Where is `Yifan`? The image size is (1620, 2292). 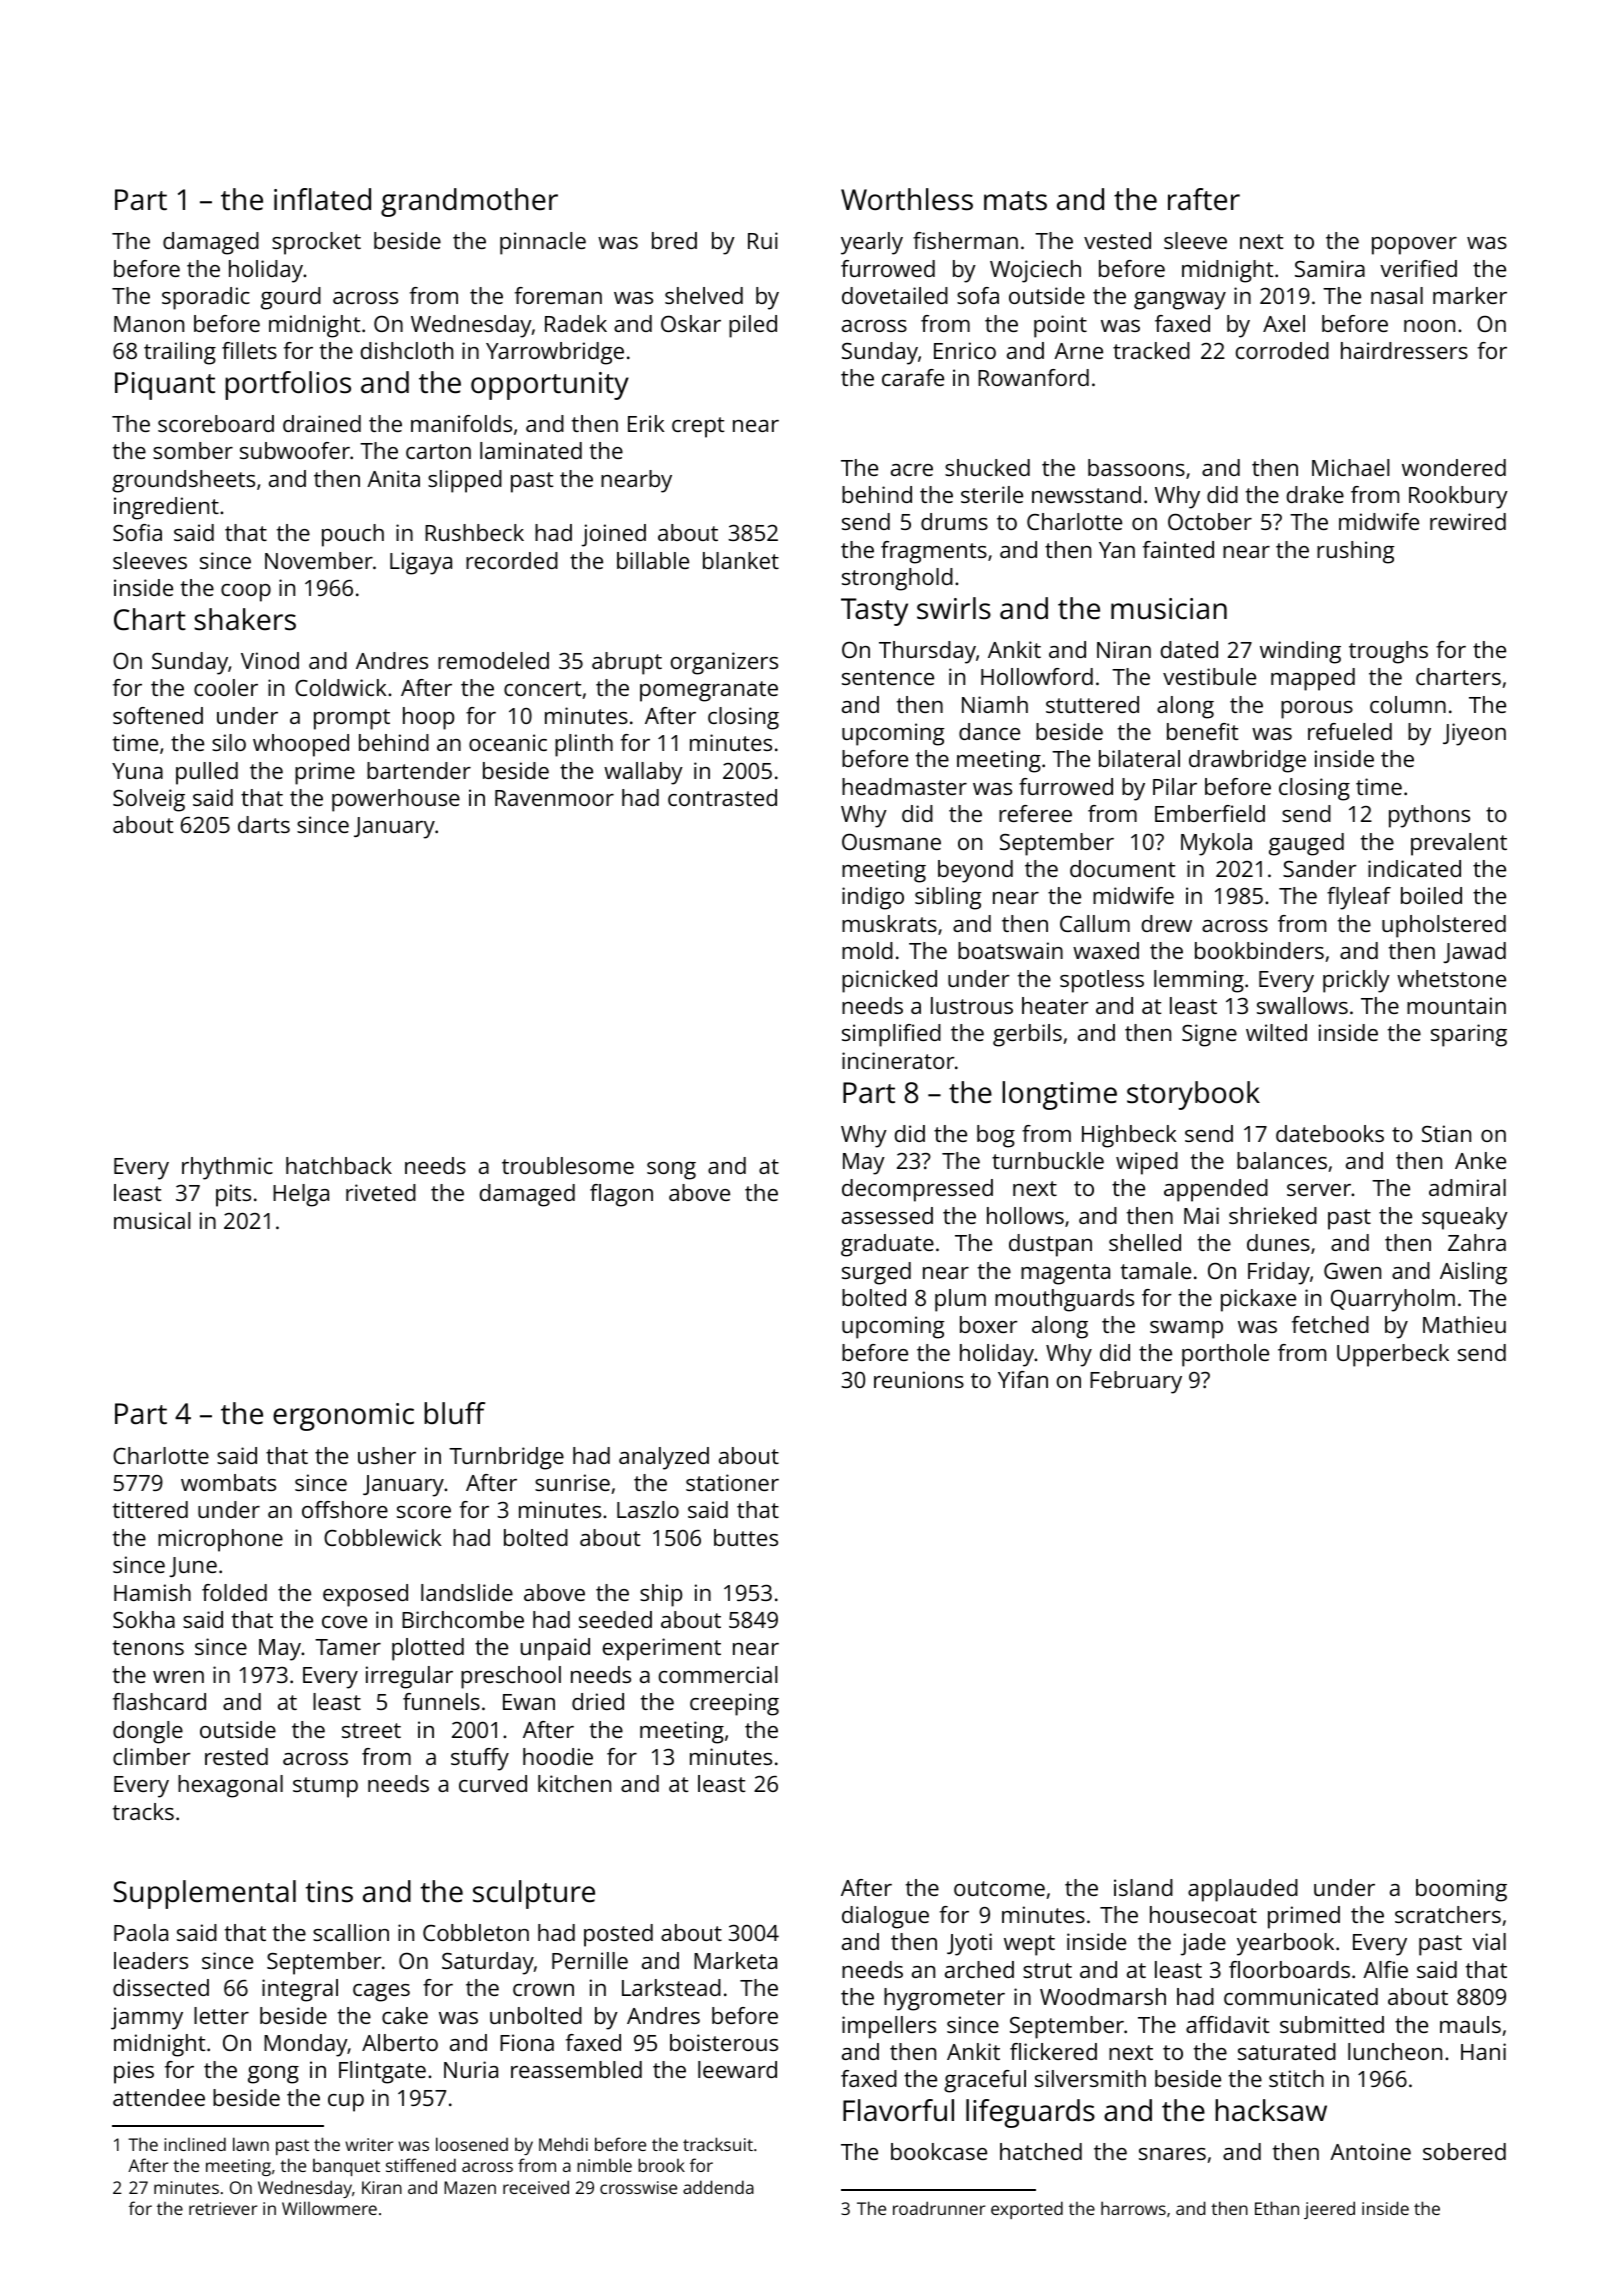
Yifan is located at coordinates (1023, 1379).
